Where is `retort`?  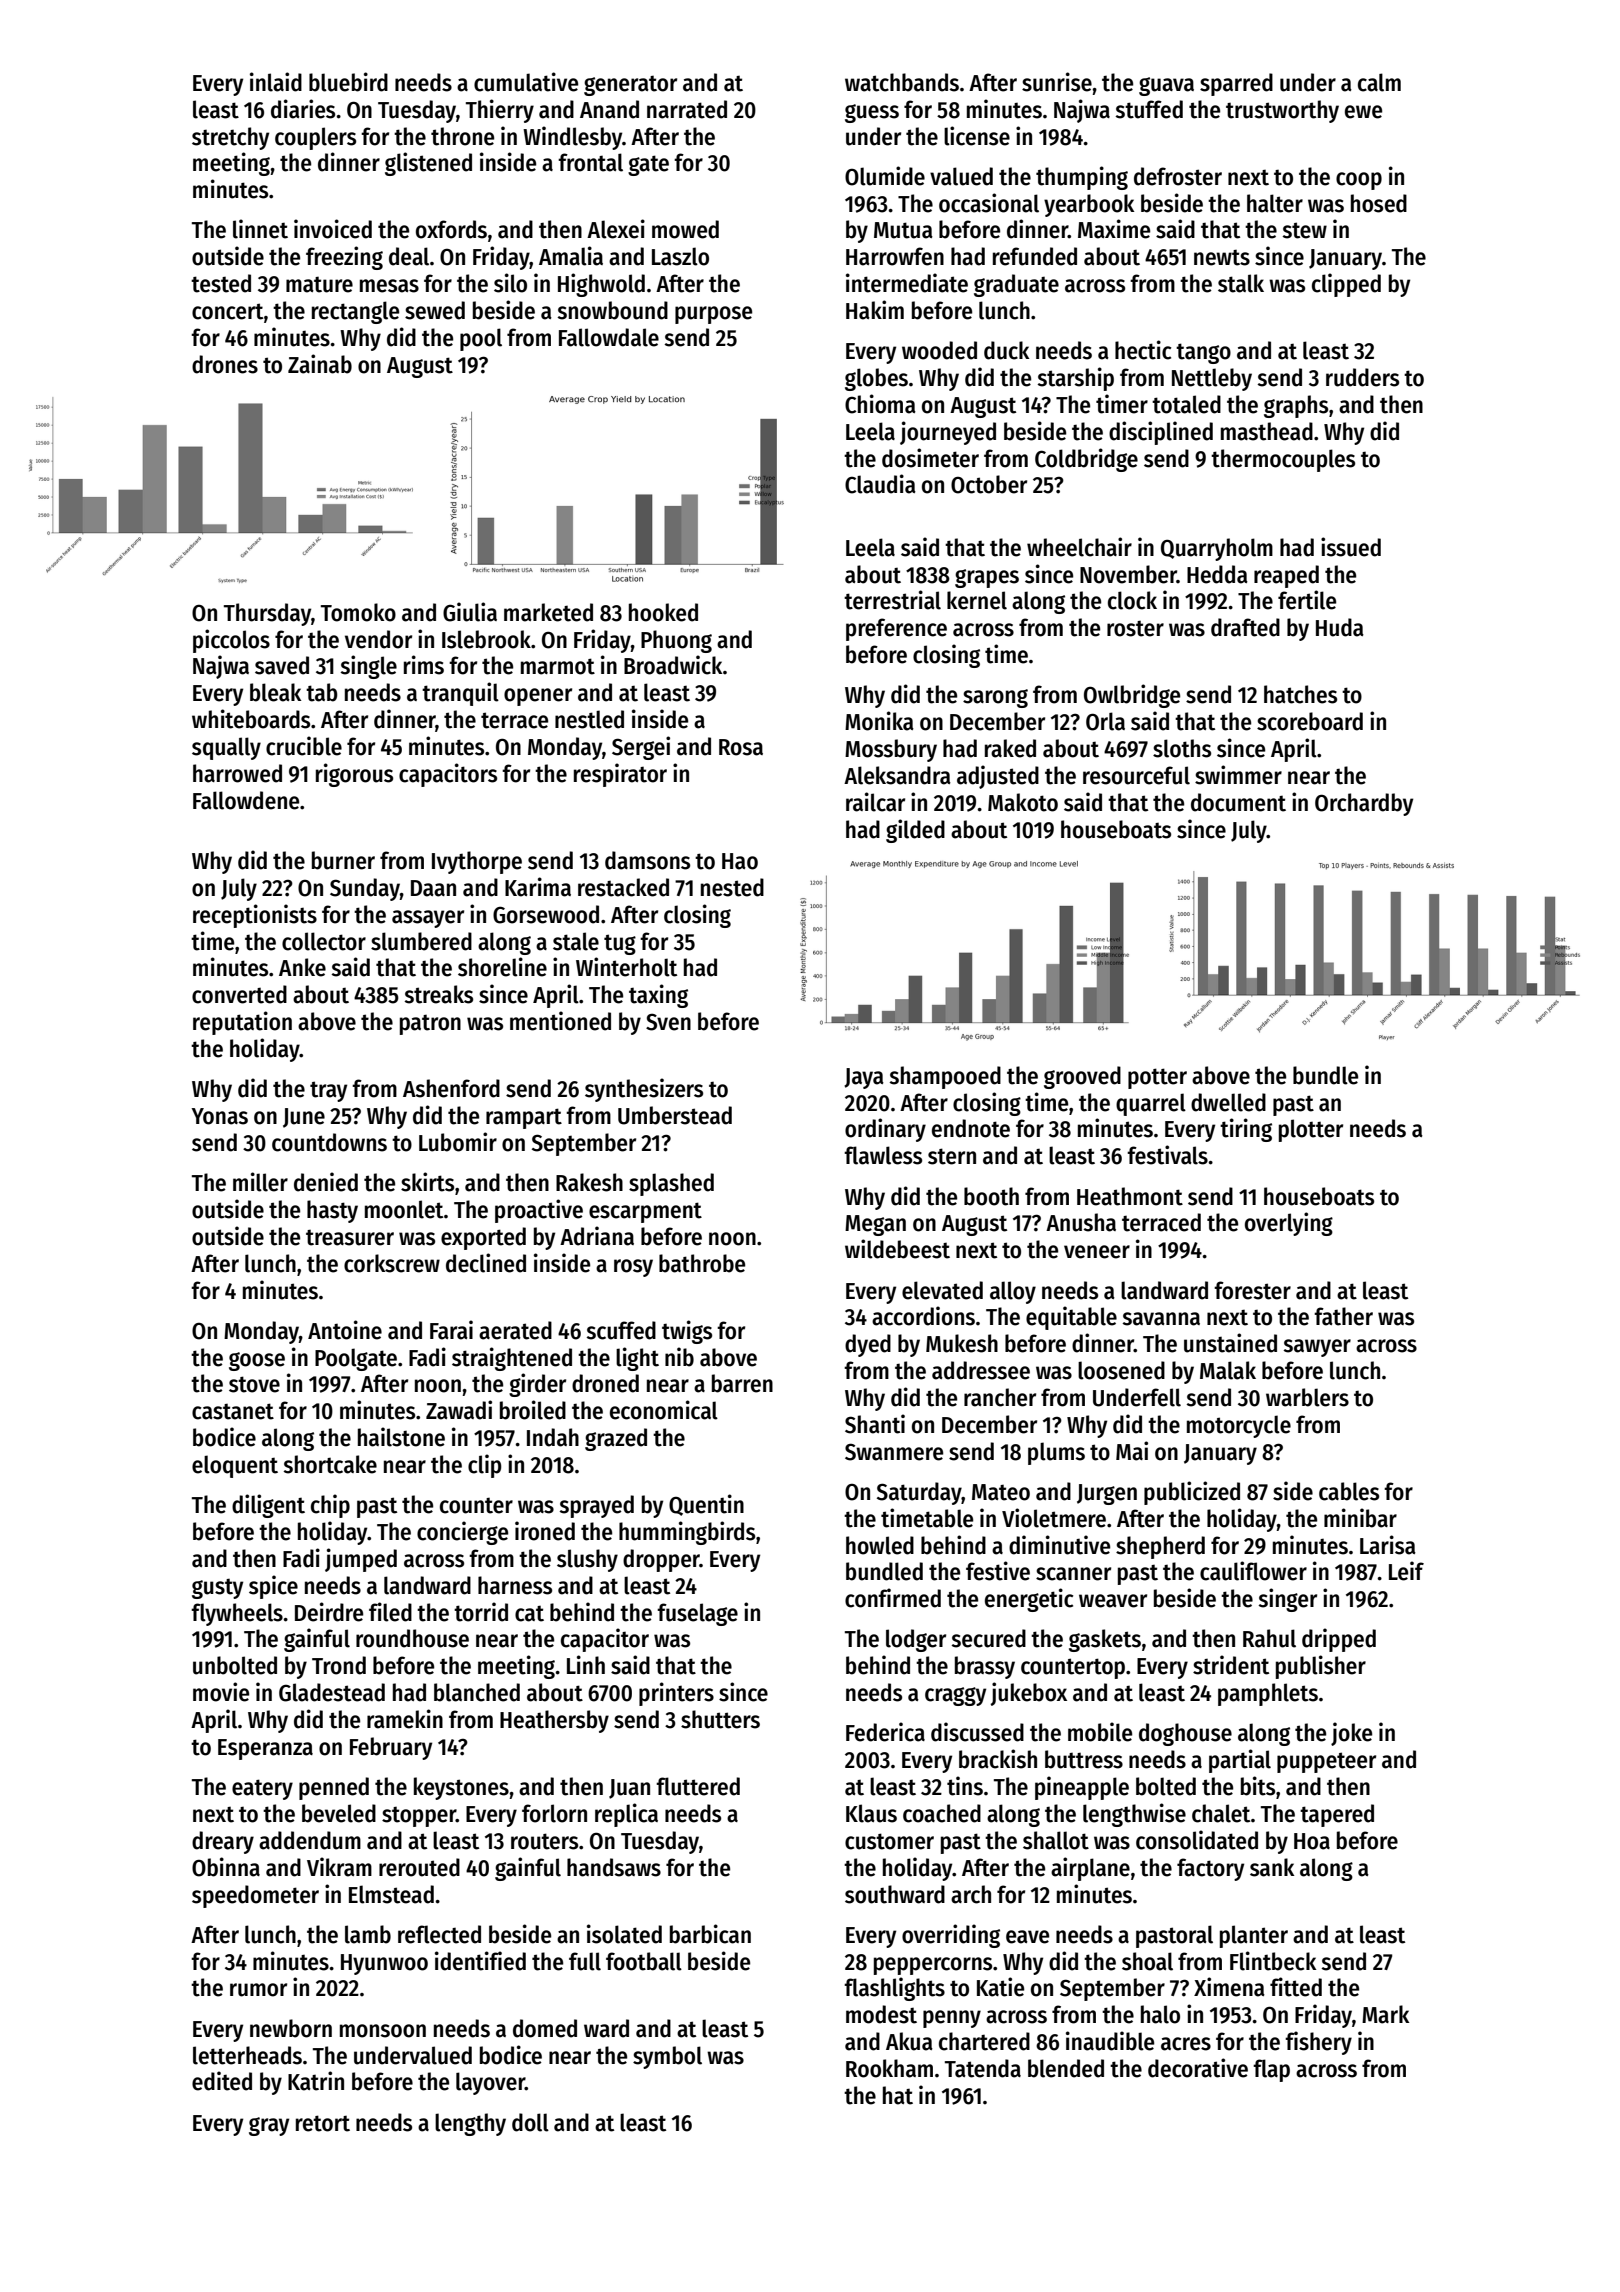
retort is located at coordinates (323, 2123).
